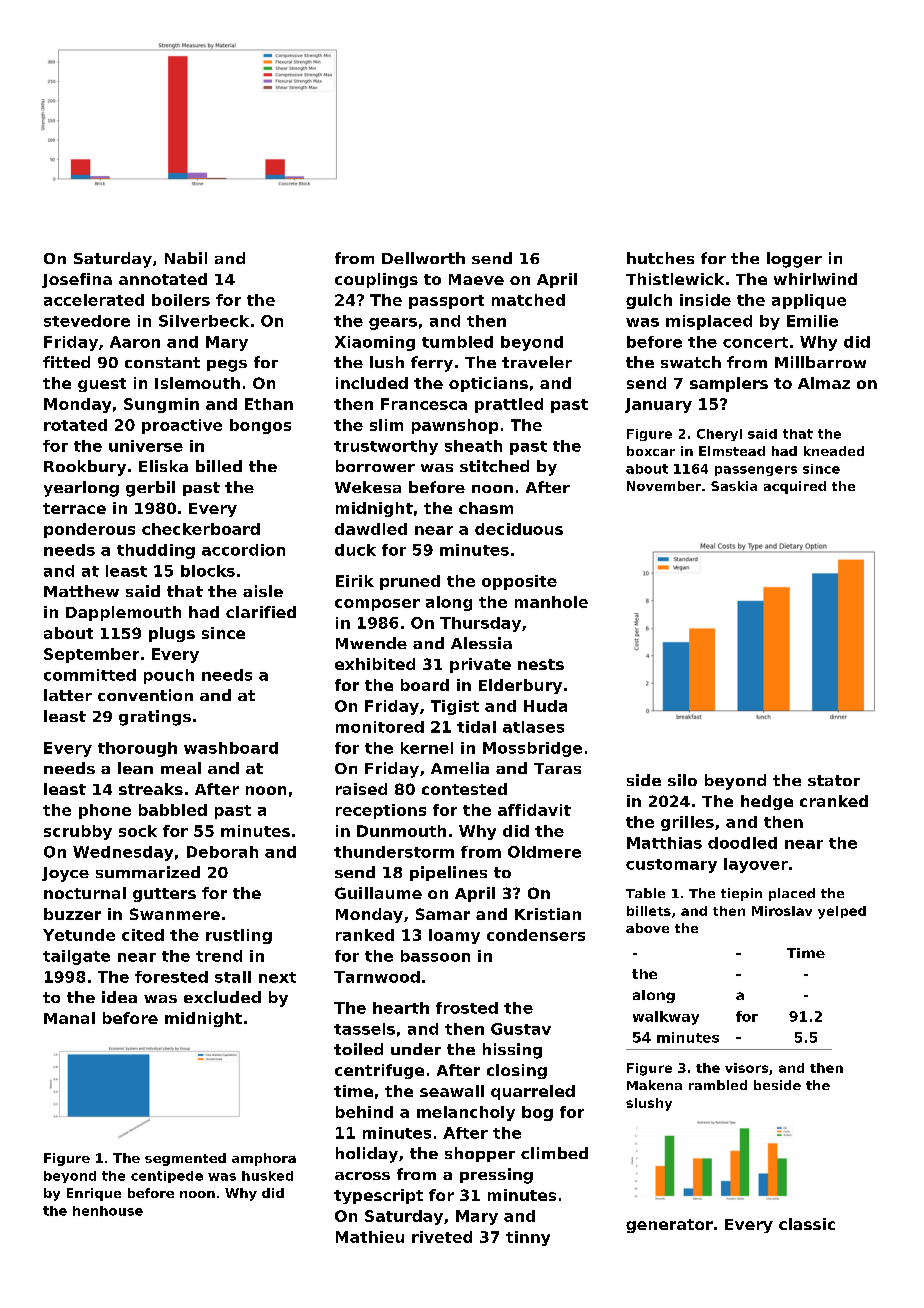  Describe the element at coordinates (815, 279) in the screenshot. I see `whirlwind` at that location.
